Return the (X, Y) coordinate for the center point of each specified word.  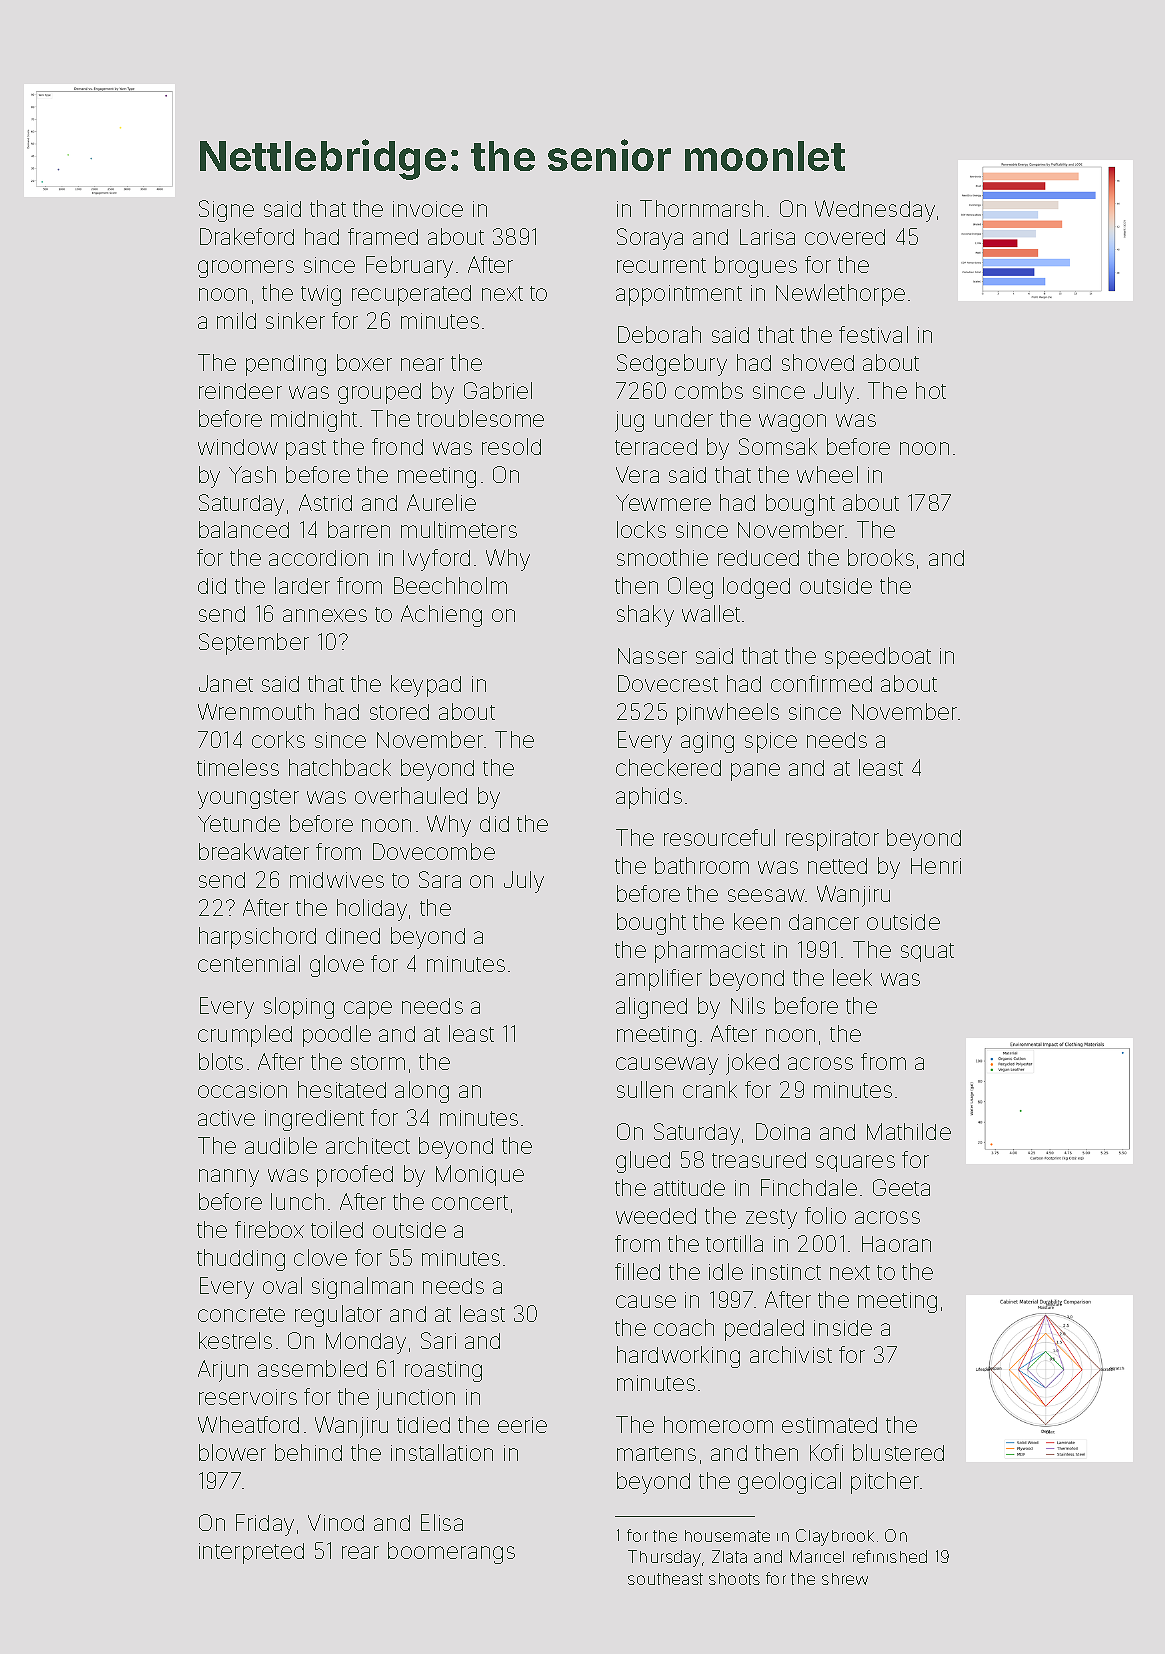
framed (383, 236)
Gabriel (498, 390)
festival (873, 334)
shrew (845, 1579)
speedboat (878, 658)
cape (368, 1010)
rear (360, 1552)
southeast (665, 1579)
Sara (440, 879)
